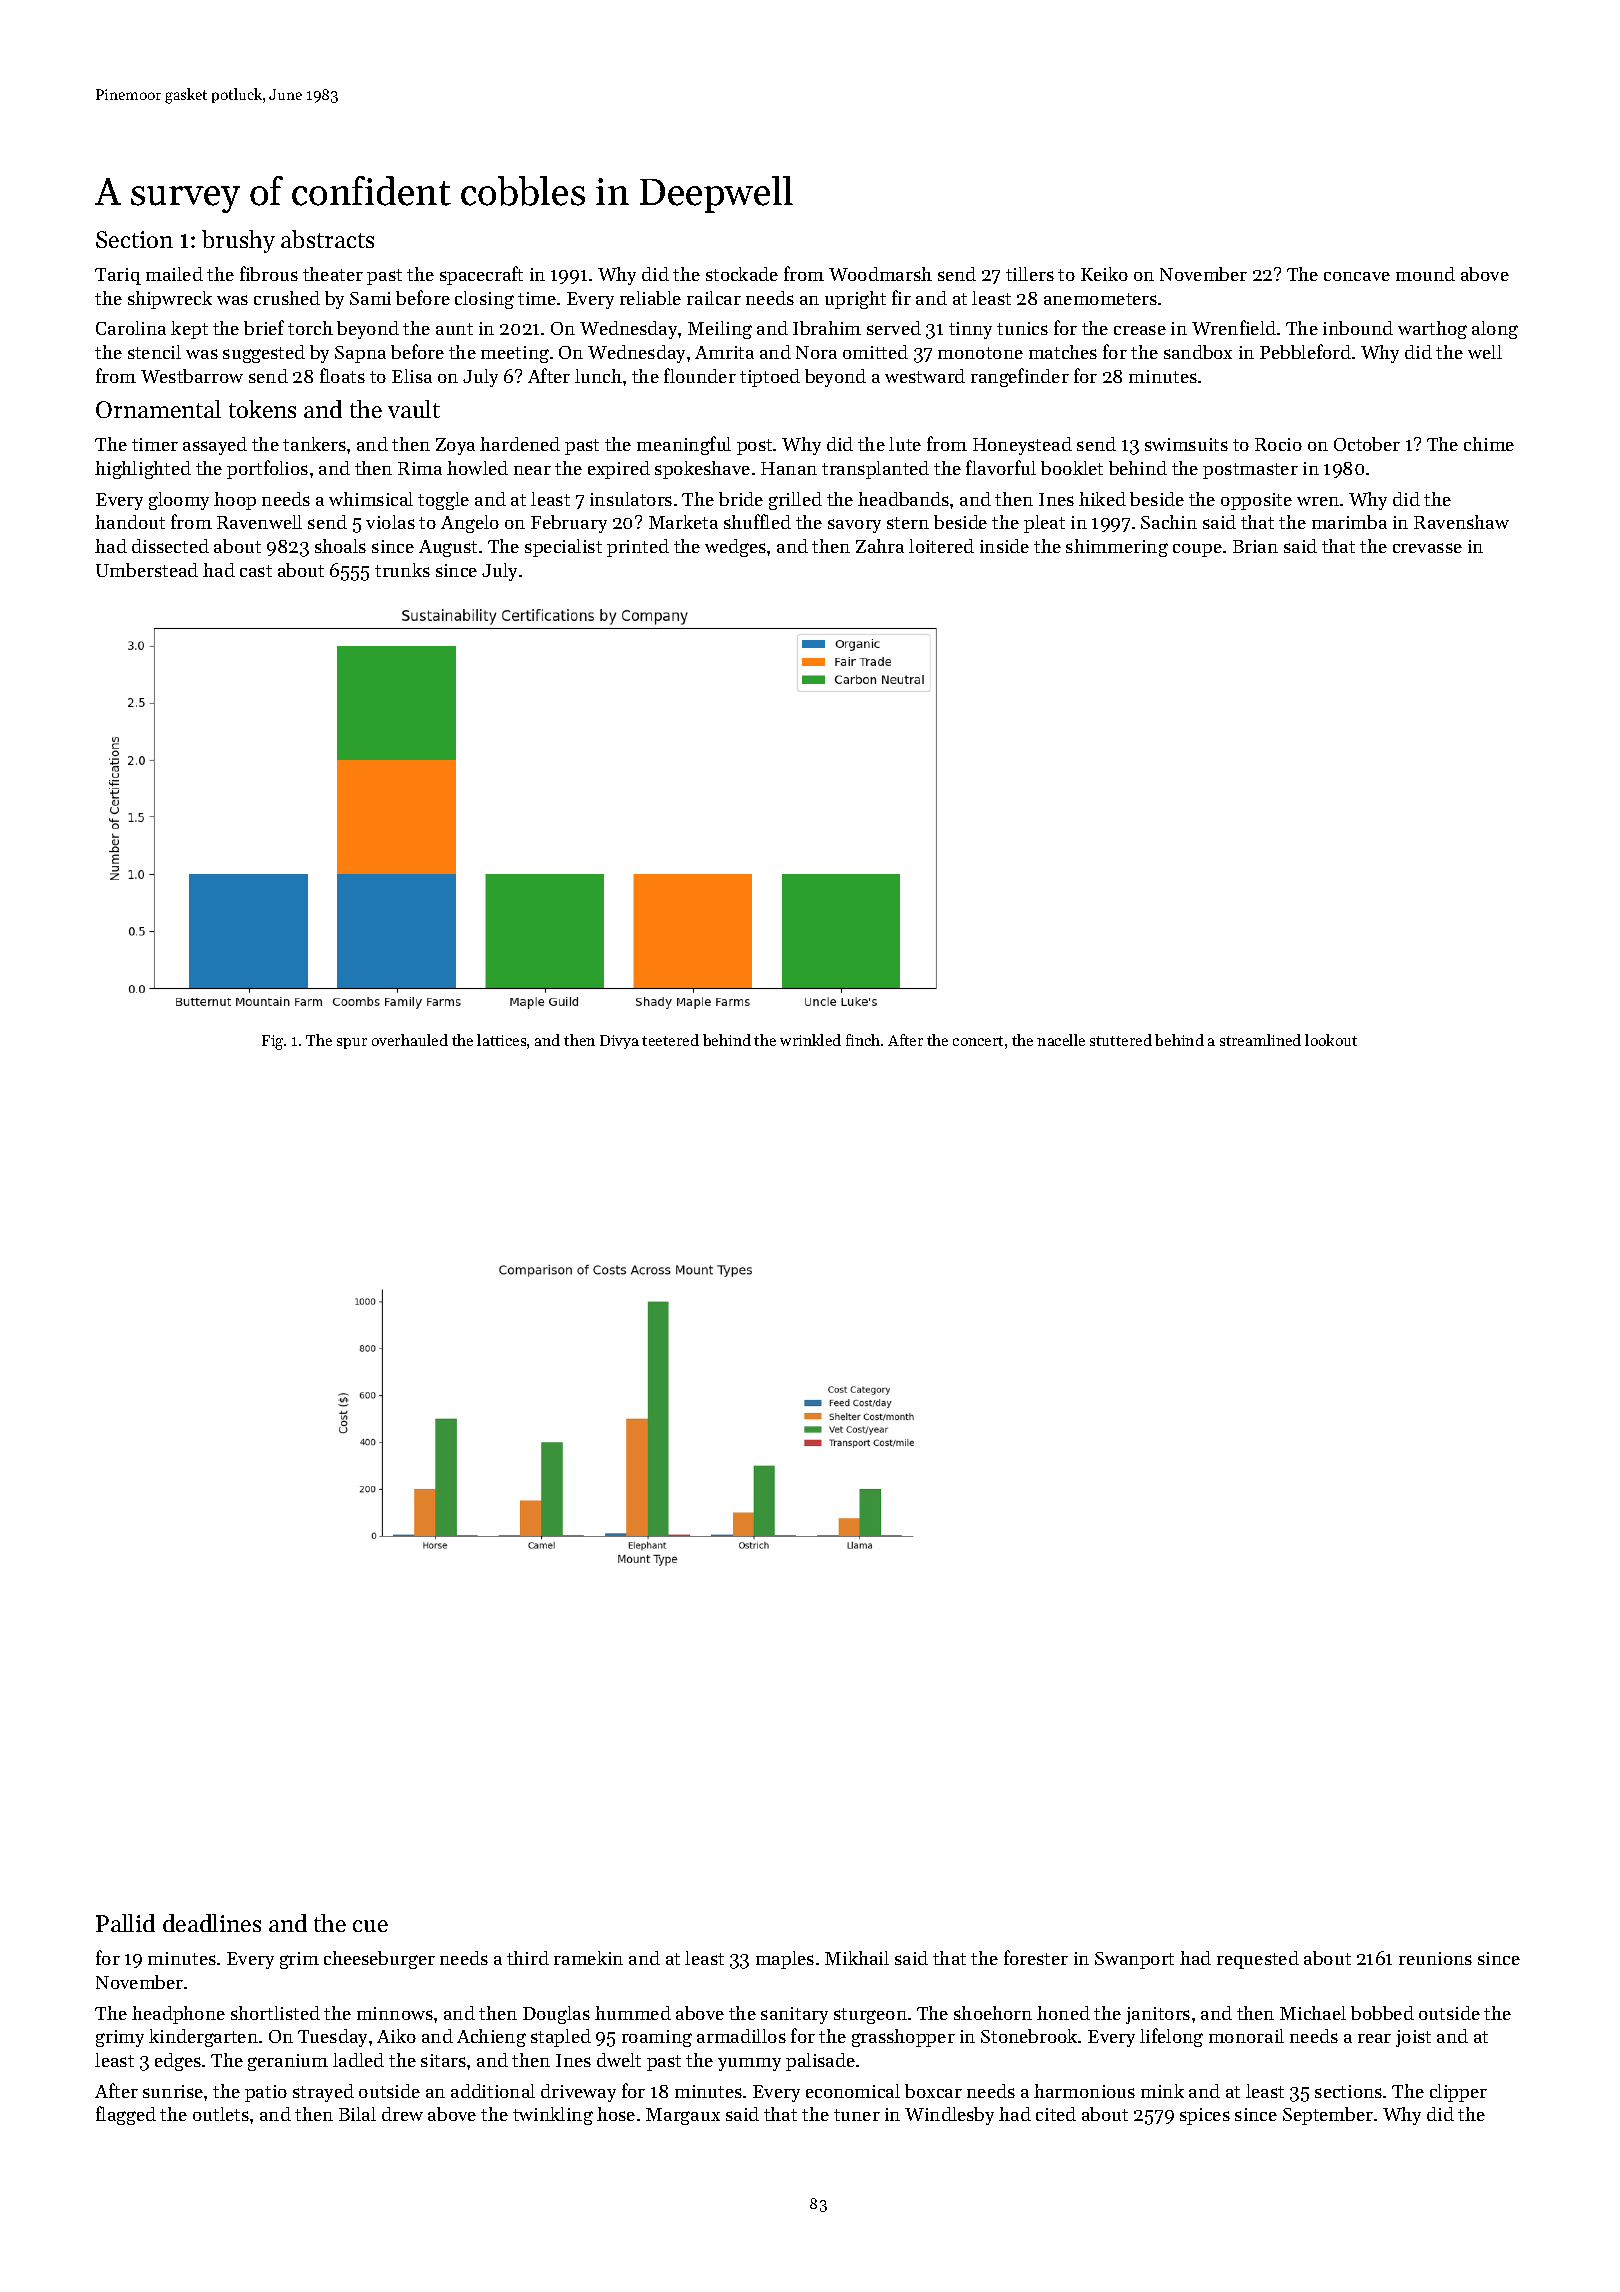 Image resolution: width=1620 pixels, height=2292 pixels. Describe the element at coordinates (189, 330) in the screenshot. I see `kept` at that location.
